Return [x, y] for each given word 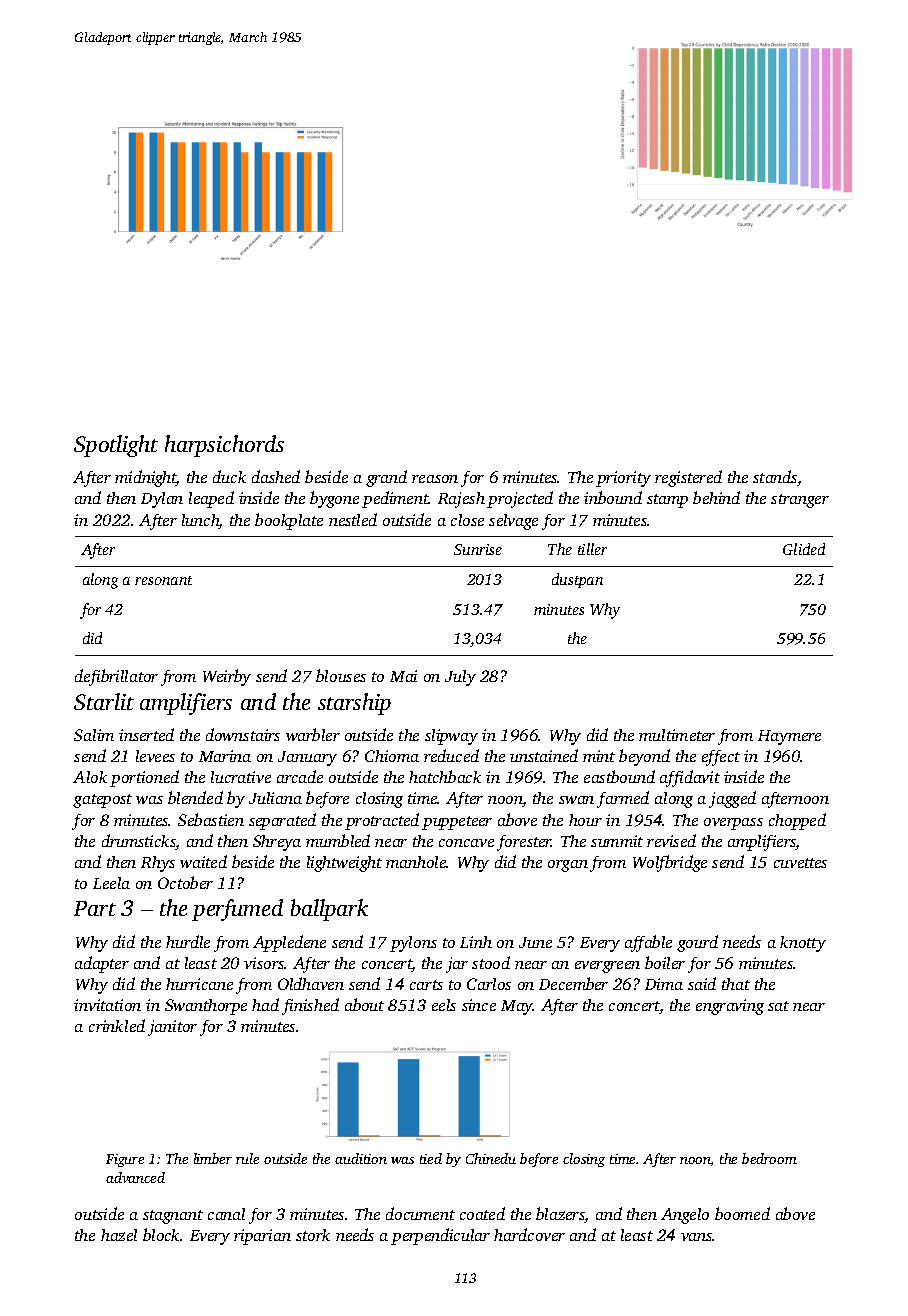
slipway [451, 737]
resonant [163, 580]
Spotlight [116, 446]
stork [313, 1235]
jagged [732, 799]
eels [444, 1005]
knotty [803, 944]
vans [697, 1237]
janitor [172, 1028]
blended [195, 797]
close [467, 520]
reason [435, 479]
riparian [262, 1237]
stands [775, 476]
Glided [804, 549]
